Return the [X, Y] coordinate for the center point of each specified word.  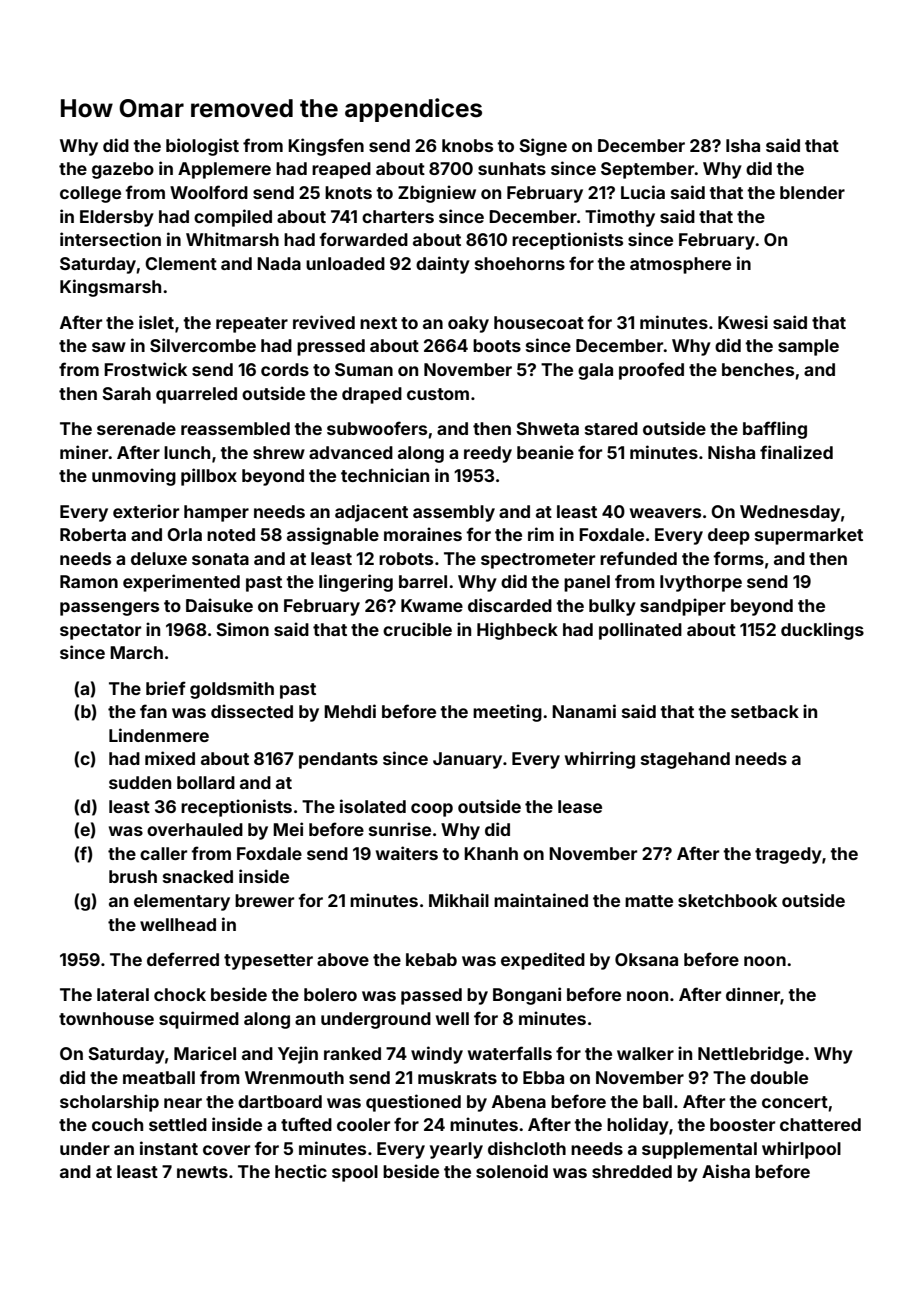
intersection [110, 239]
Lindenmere [159, 735]
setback [765, 711]
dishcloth [527, 1148]
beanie [545, 452]
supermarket [809, 536]
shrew [279, 452]
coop [432, 810]
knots [348, 192]
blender [812, 192]
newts [202, 1172]
